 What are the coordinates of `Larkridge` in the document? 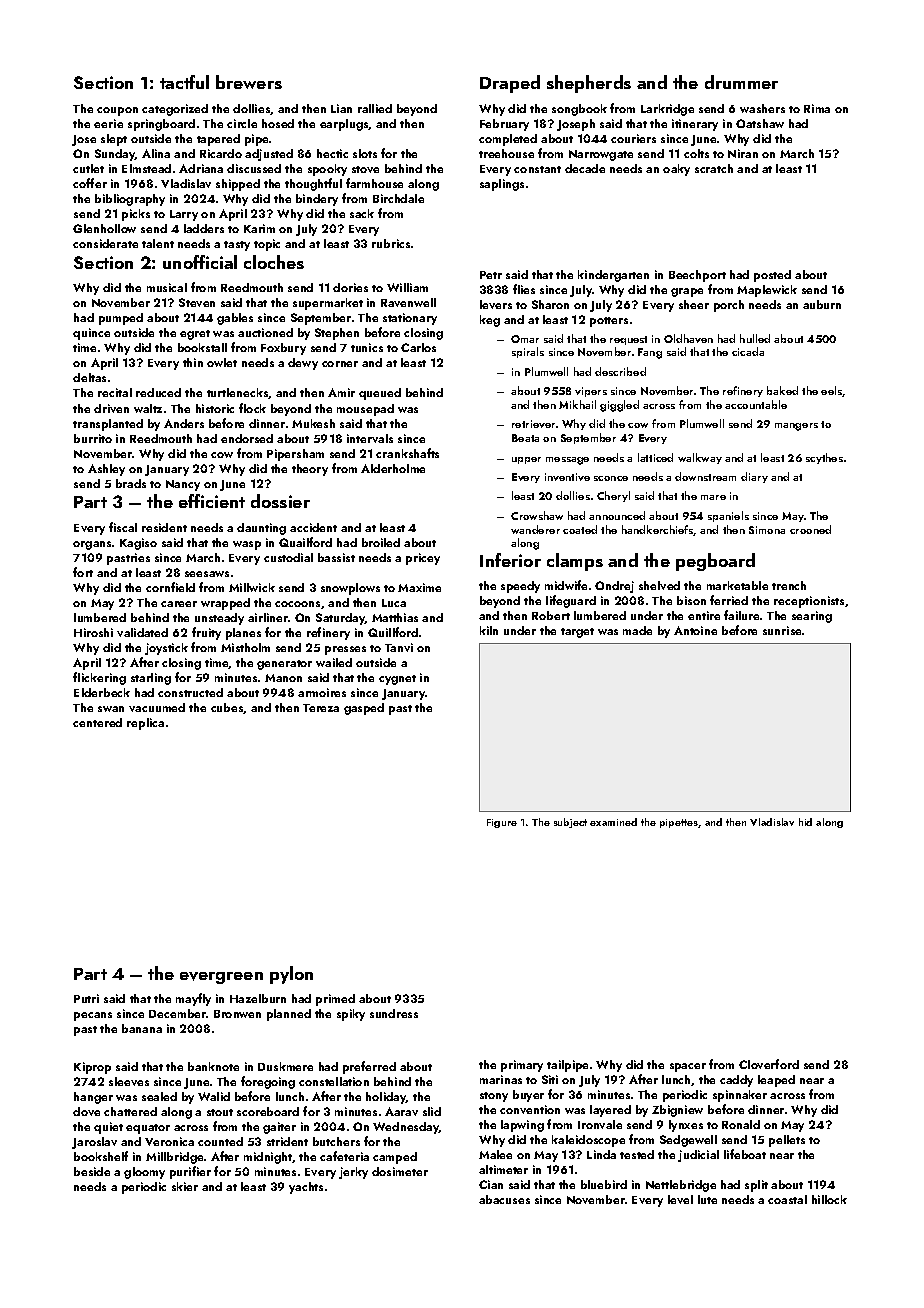 It's located at (667, 110).
